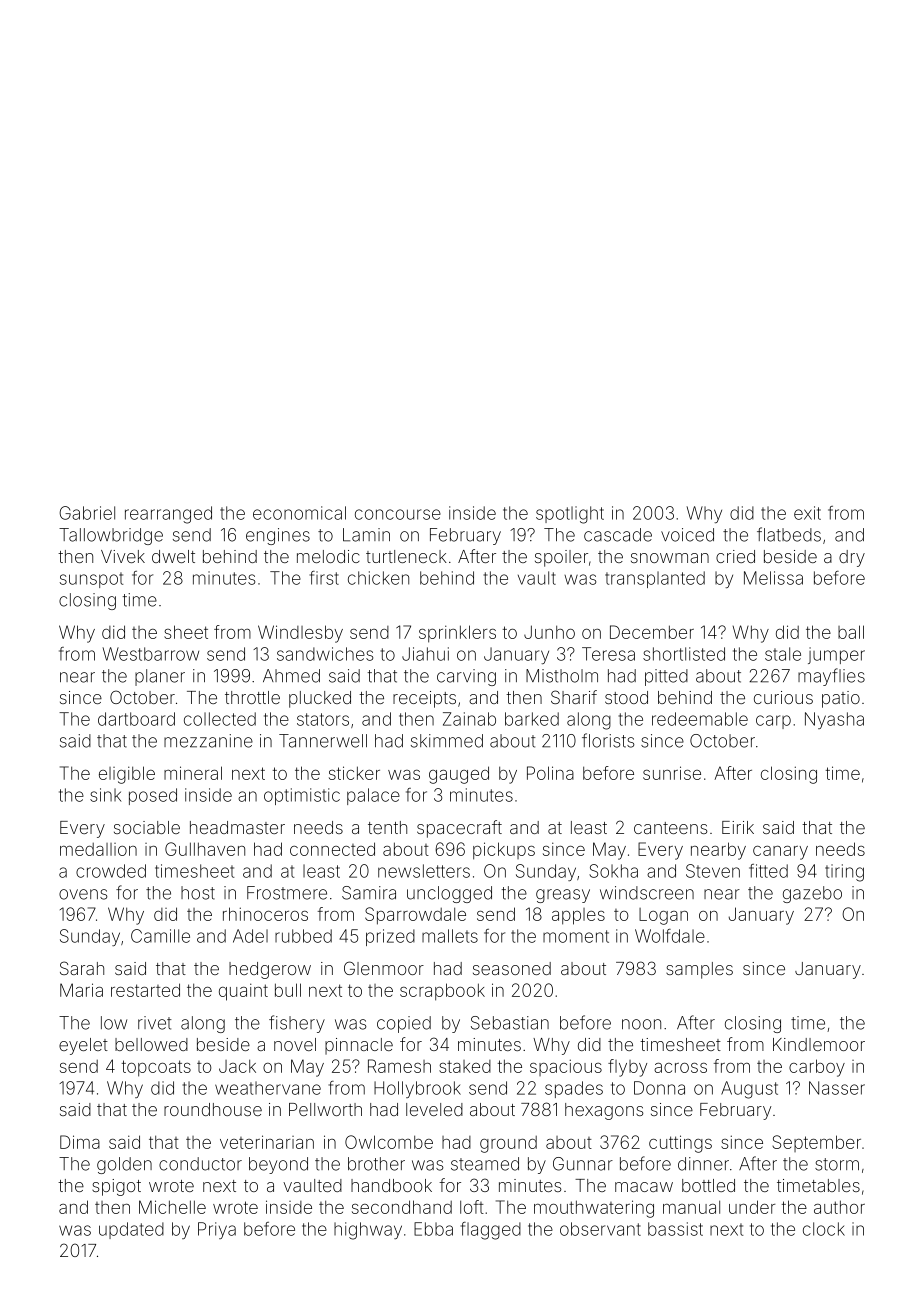  I want to click on Gullhaven, so click(205, 849).
